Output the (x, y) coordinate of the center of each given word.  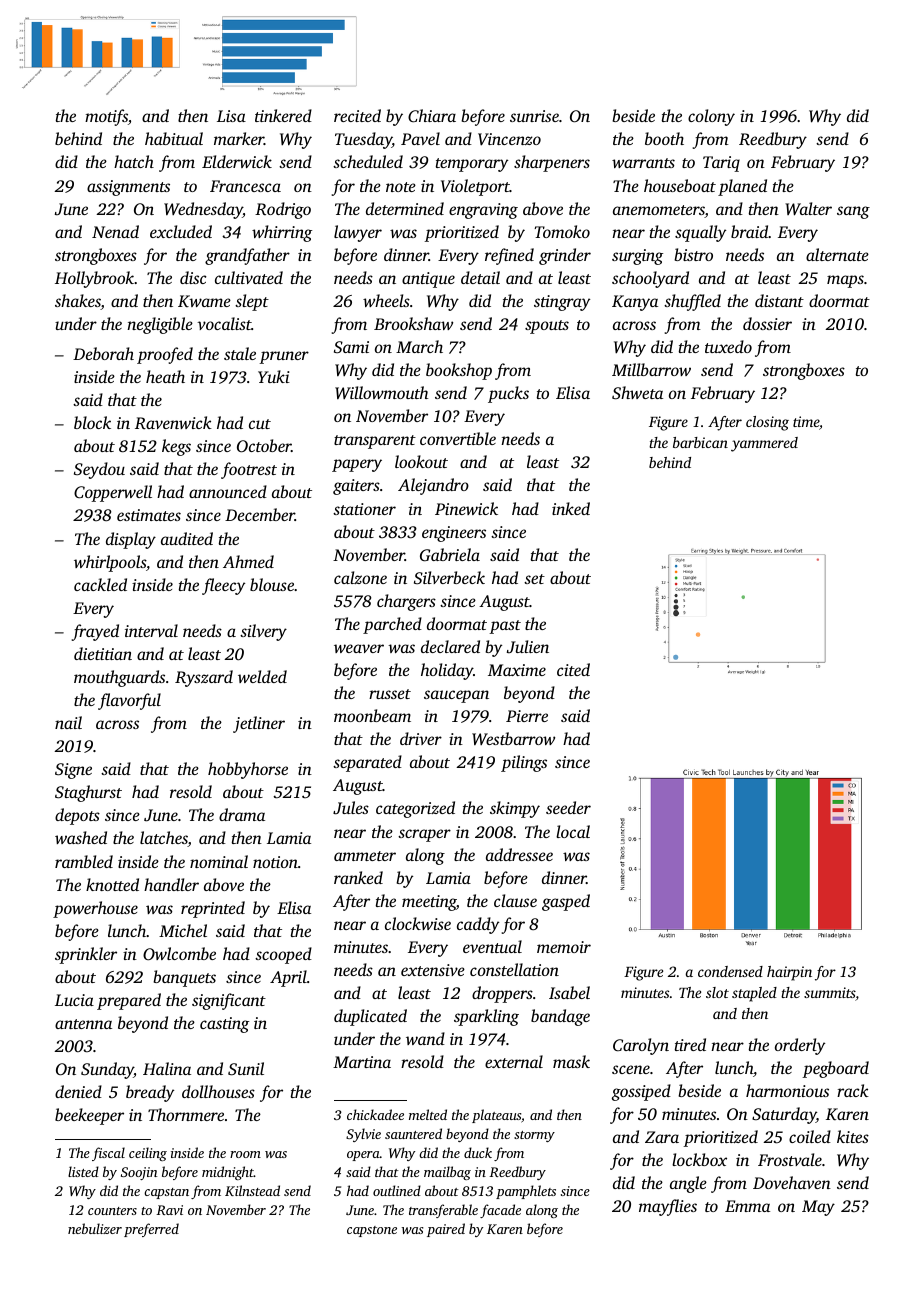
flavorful (129, 701)
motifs (106, 117)
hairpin (789, 973)
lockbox (699, 1159)
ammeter (365, 856)
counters (112, 1211)
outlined (397, 1190)
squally (700, 233)
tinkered (283, 115)
